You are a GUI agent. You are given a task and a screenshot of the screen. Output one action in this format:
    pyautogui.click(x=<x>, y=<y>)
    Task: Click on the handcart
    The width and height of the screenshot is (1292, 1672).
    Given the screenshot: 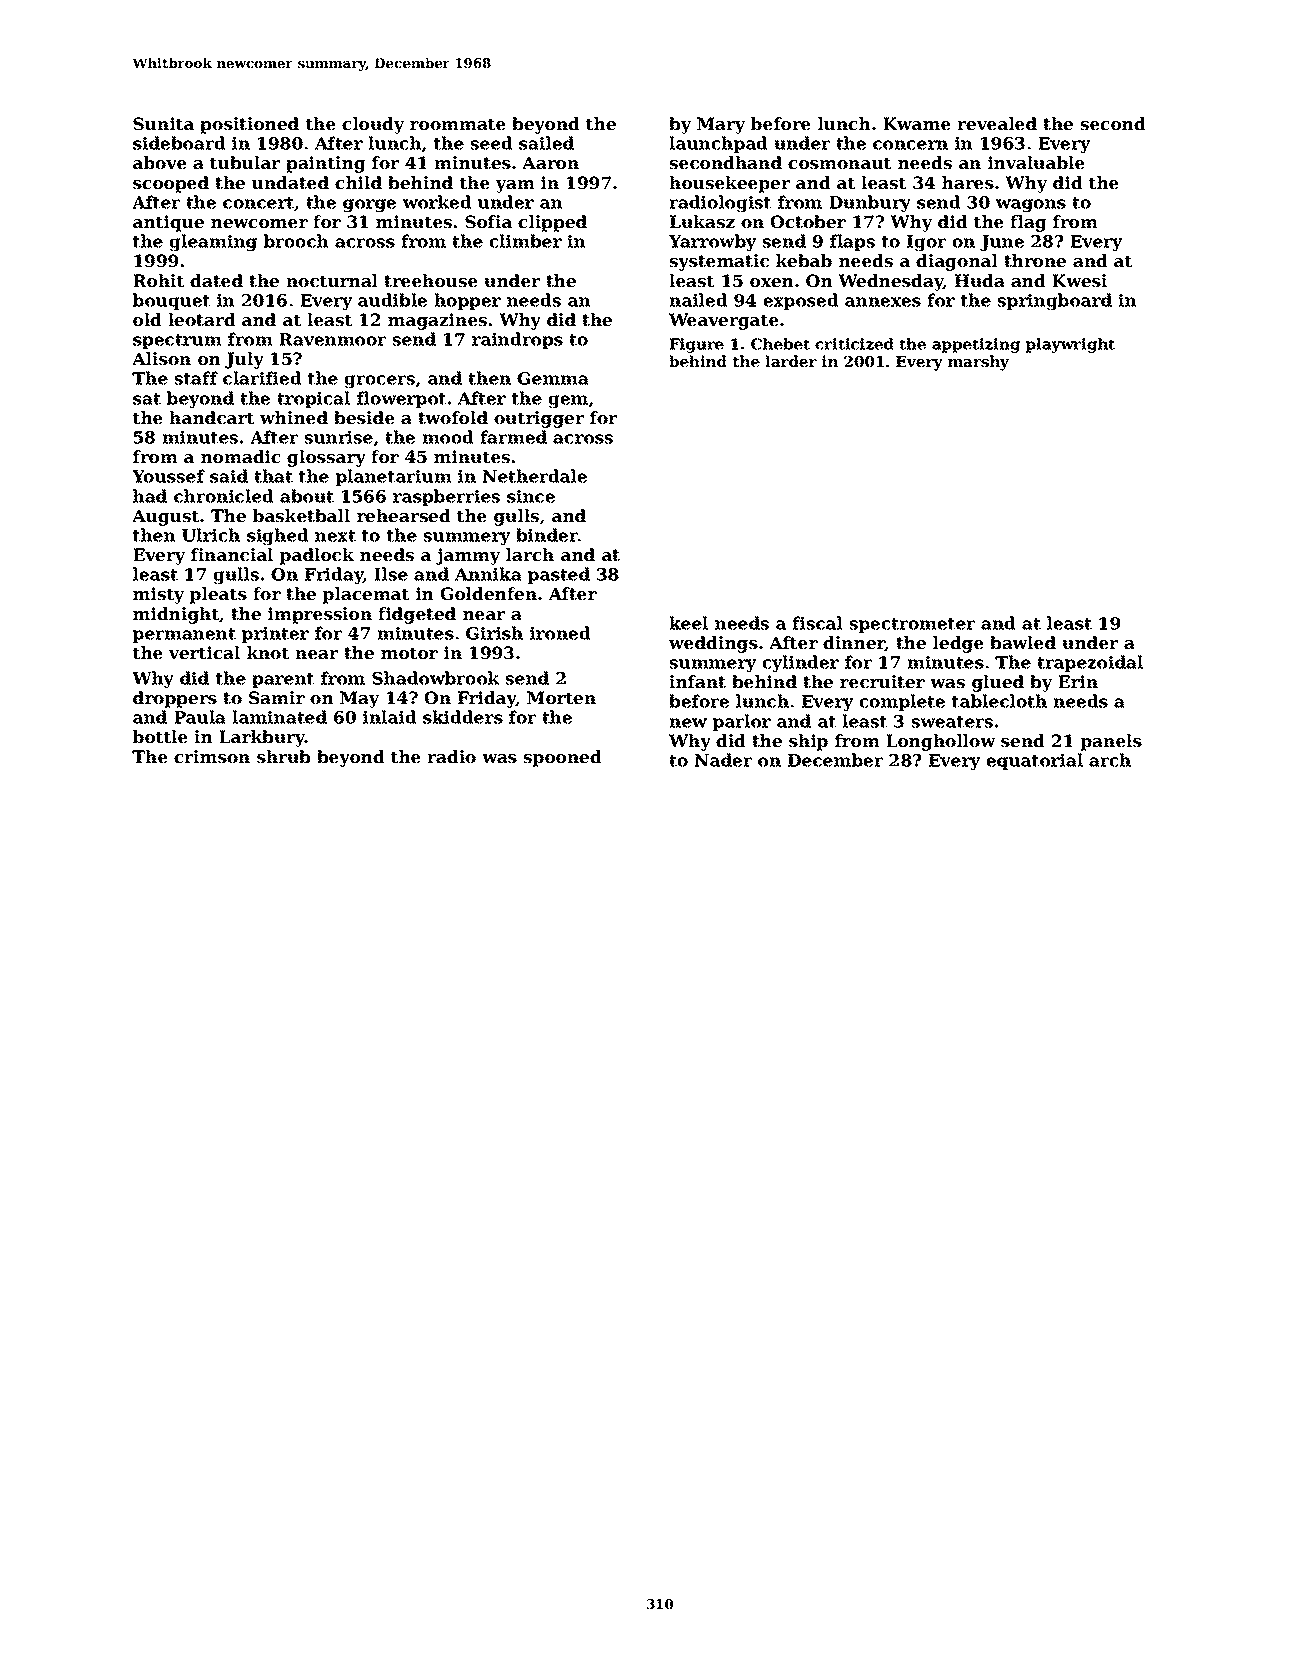 What is the action you would take?
    pyautogui.click(x=211, y=417)
